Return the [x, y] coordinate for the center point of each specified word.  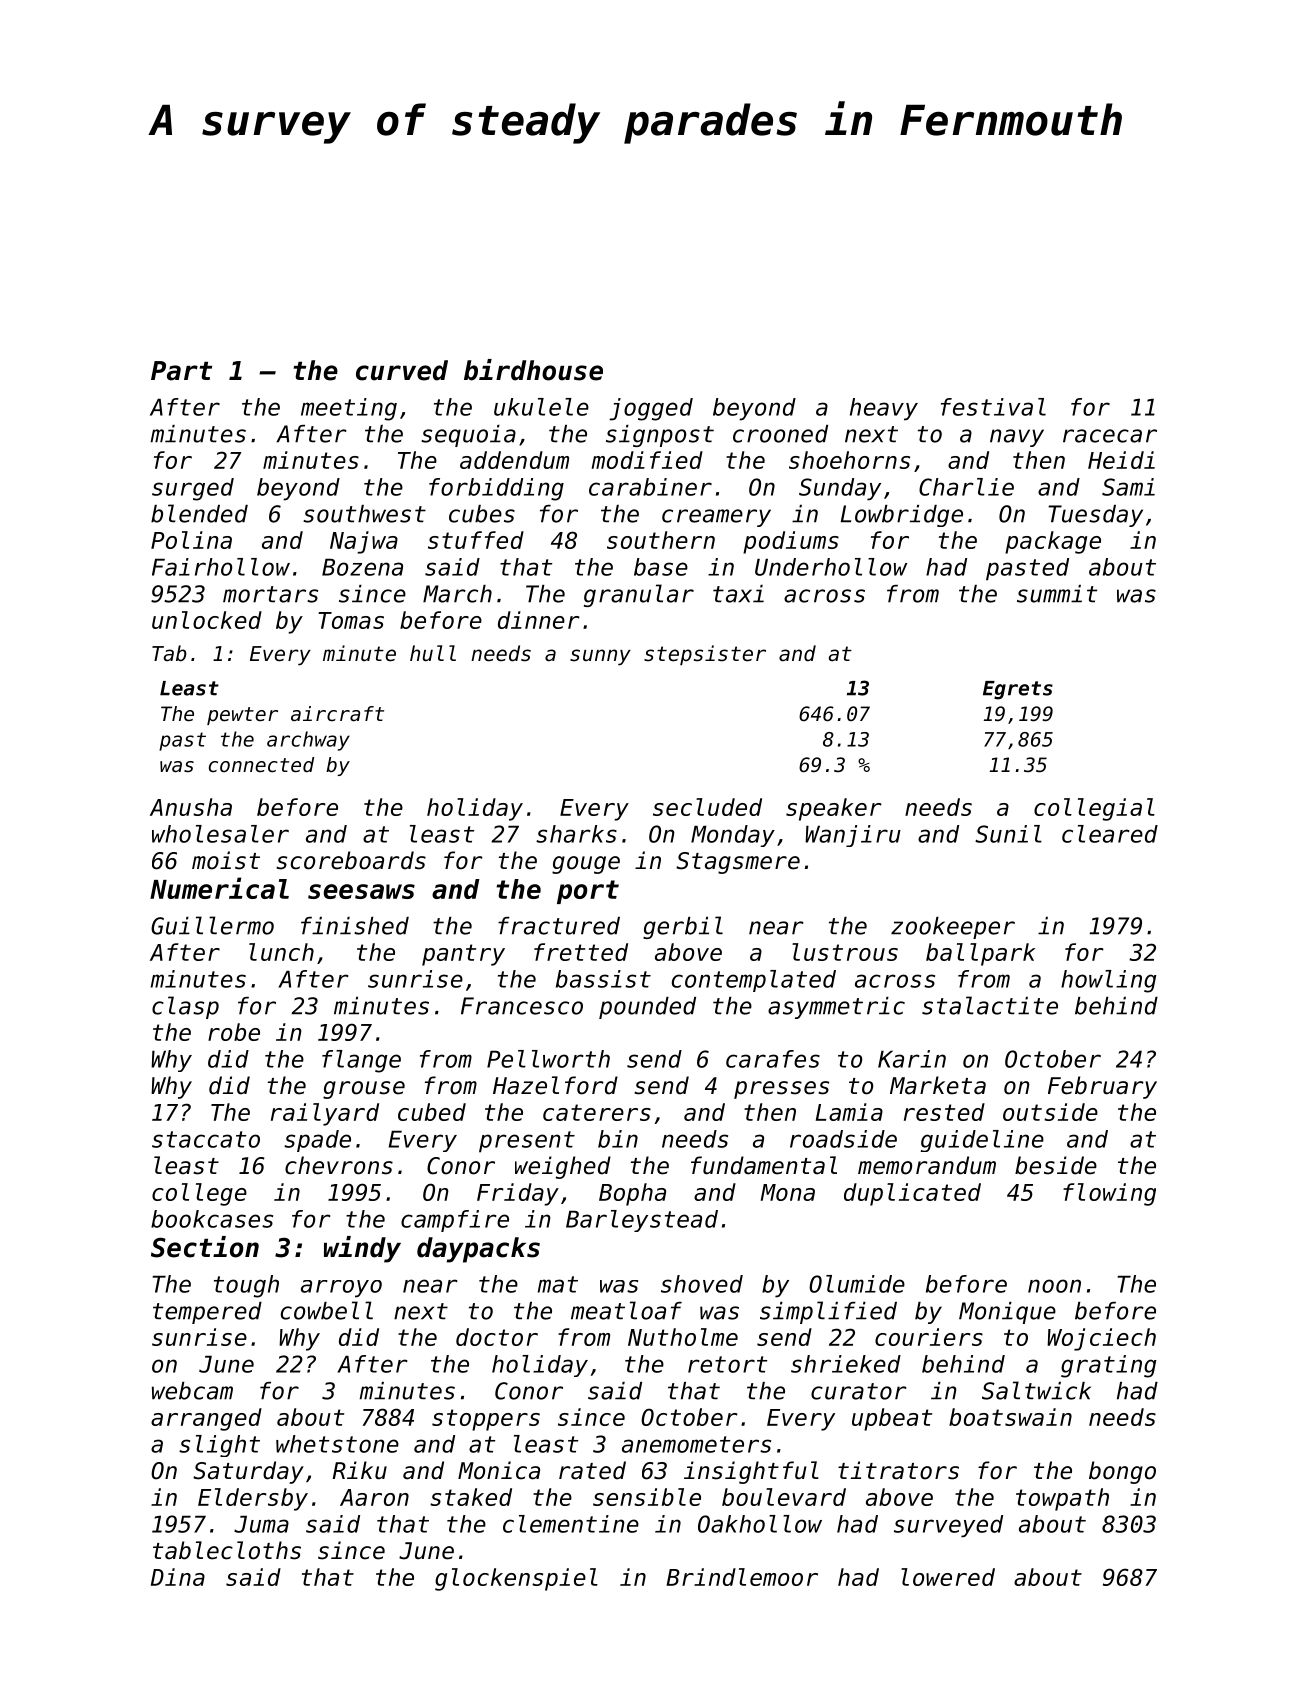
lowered [948, 1577]
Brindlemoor [742, 1577]
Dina [178, 1577]
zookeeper [953, 928]
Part [181, 371]
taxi [738, 594]
